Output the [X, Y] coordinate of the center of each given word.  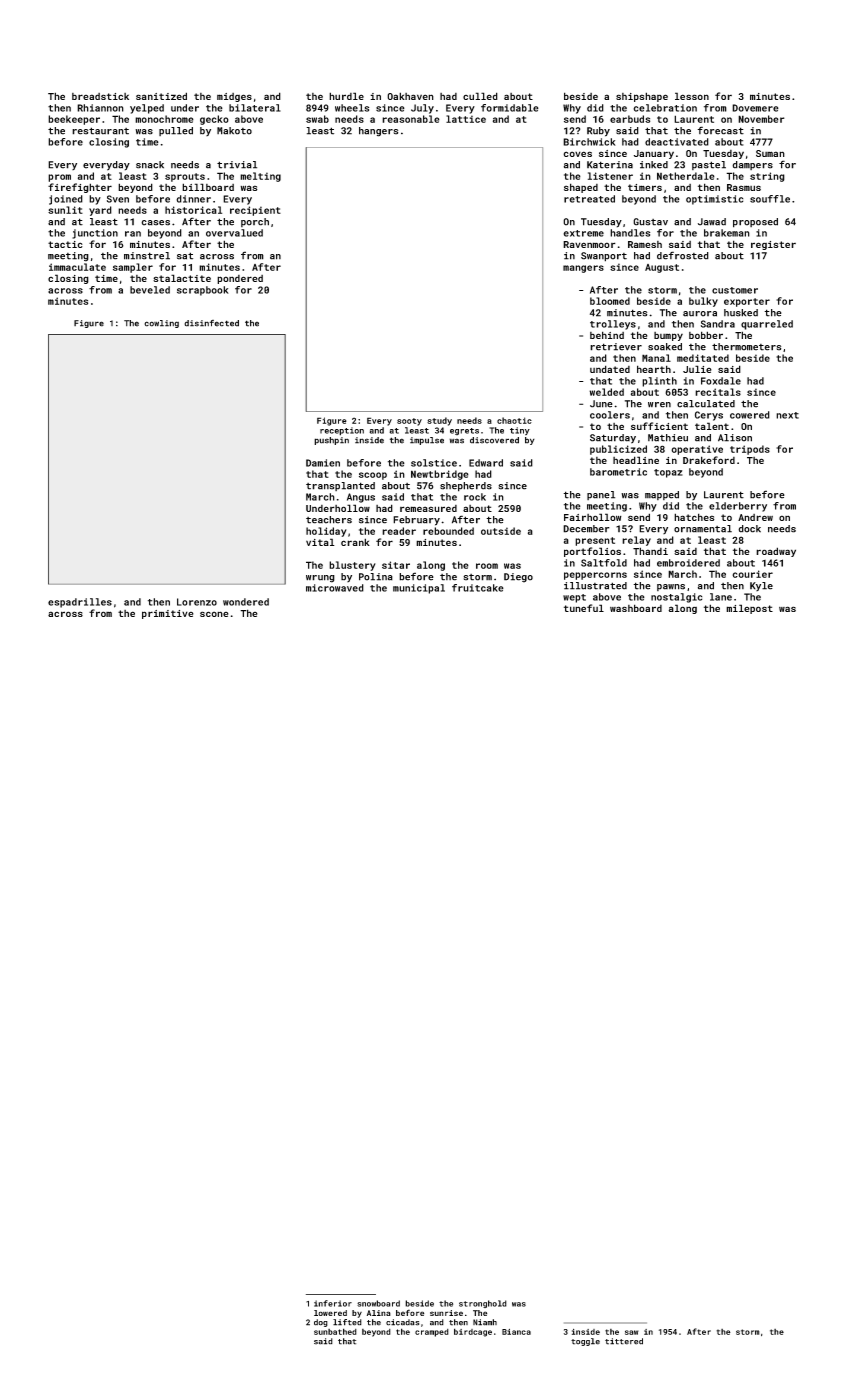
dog [321, 1323]
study [439, 421]
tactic [65, 244]
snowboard [378, 1303]
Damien [323, 463]
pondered [240, 279]
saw [632, 1332]
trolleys [613, 325]
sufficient [659, 426]
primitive [168, 614]
